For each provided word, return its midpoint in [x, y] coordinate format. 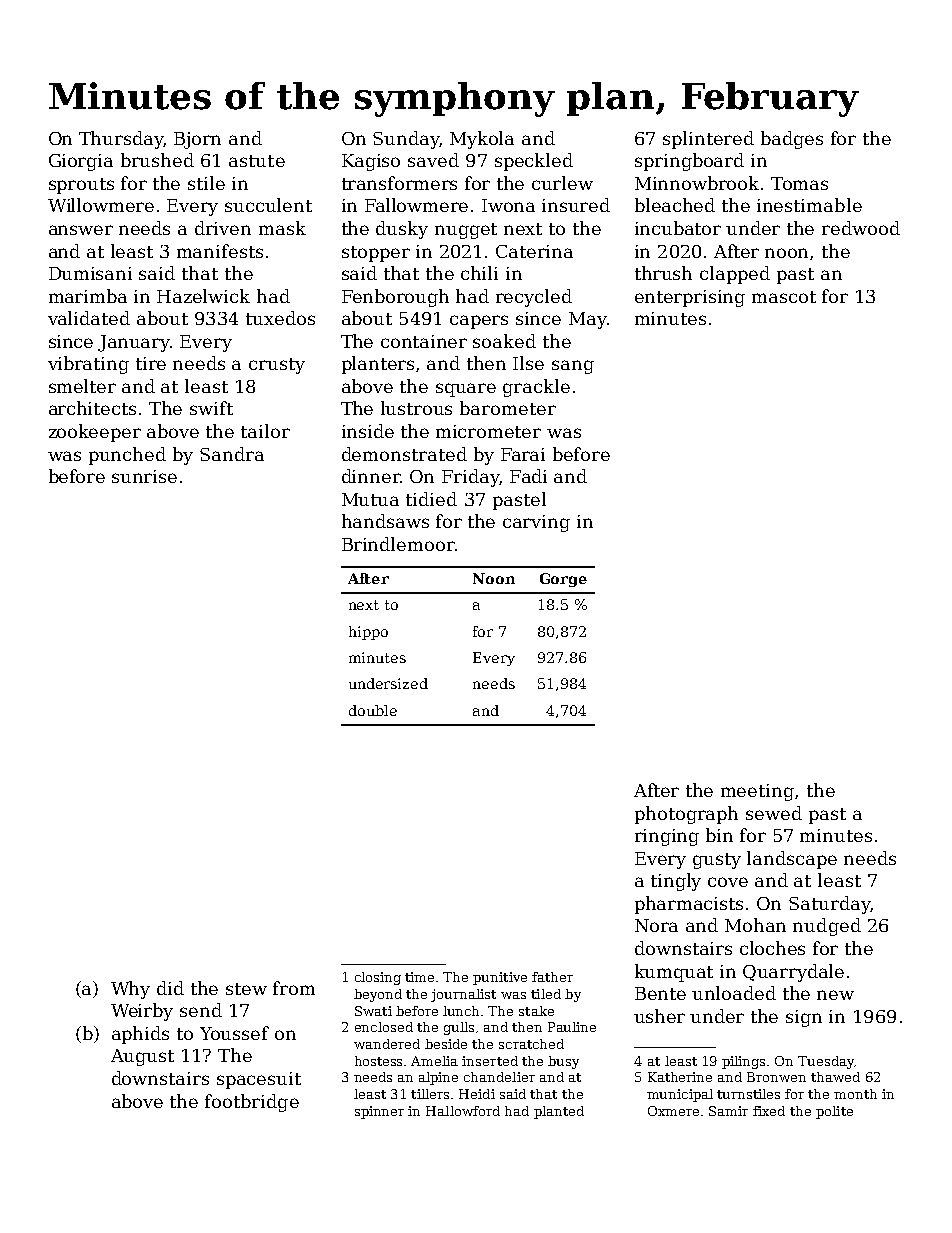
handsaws [385, 521]
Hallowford [463, 1111]
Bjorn [197, 140]
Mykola [482, 140]
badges [792, 140]
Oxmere [673, 1111]
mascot [784, 297]
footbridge [252, 1103]
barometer [508, 408]
